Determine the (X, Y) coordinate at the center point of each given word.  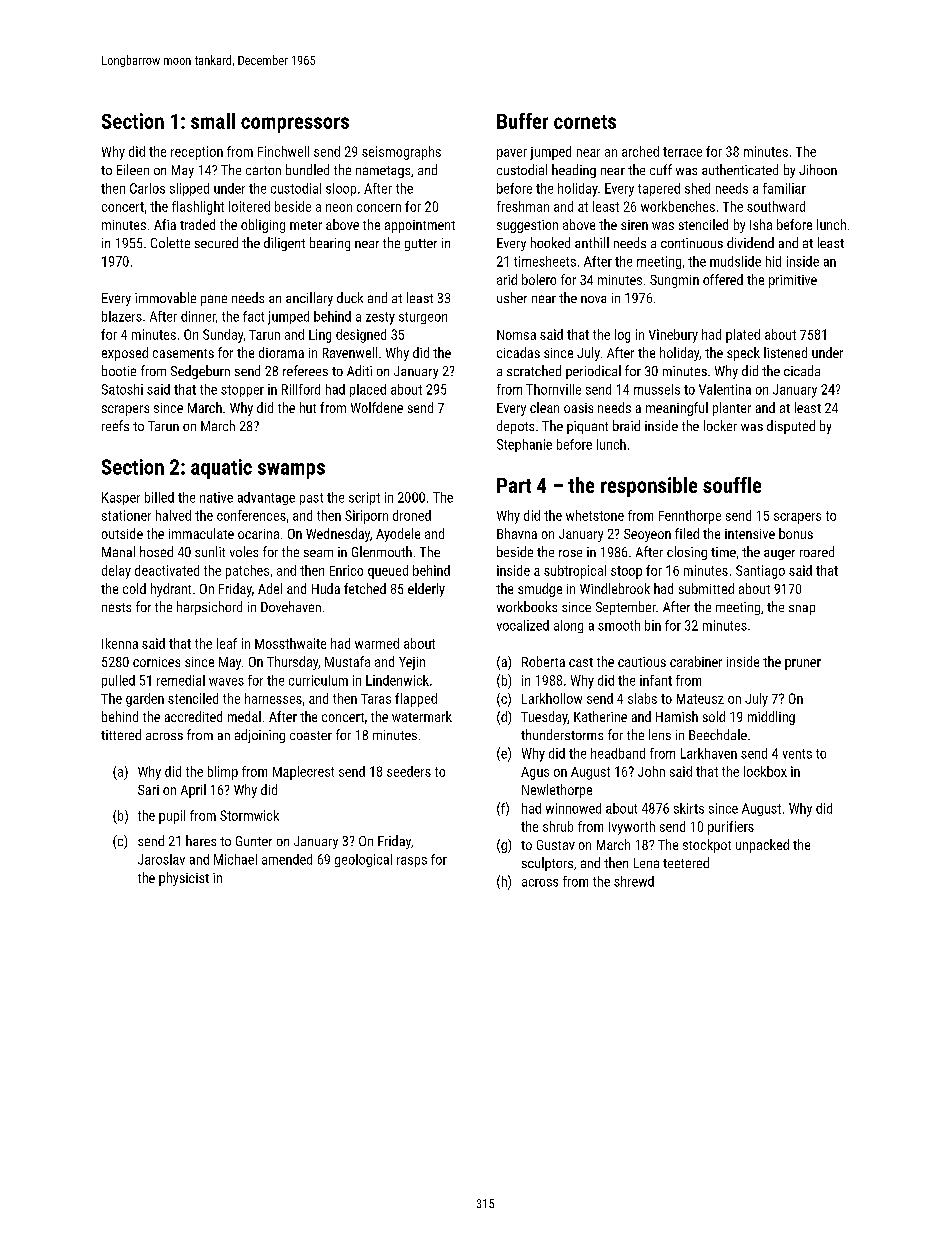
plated (743, 336)
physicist (184, 879)
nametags (383, 172)
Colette (170, 242)
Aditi (359, 370)
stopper (242, 391)
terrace (682, 152)
